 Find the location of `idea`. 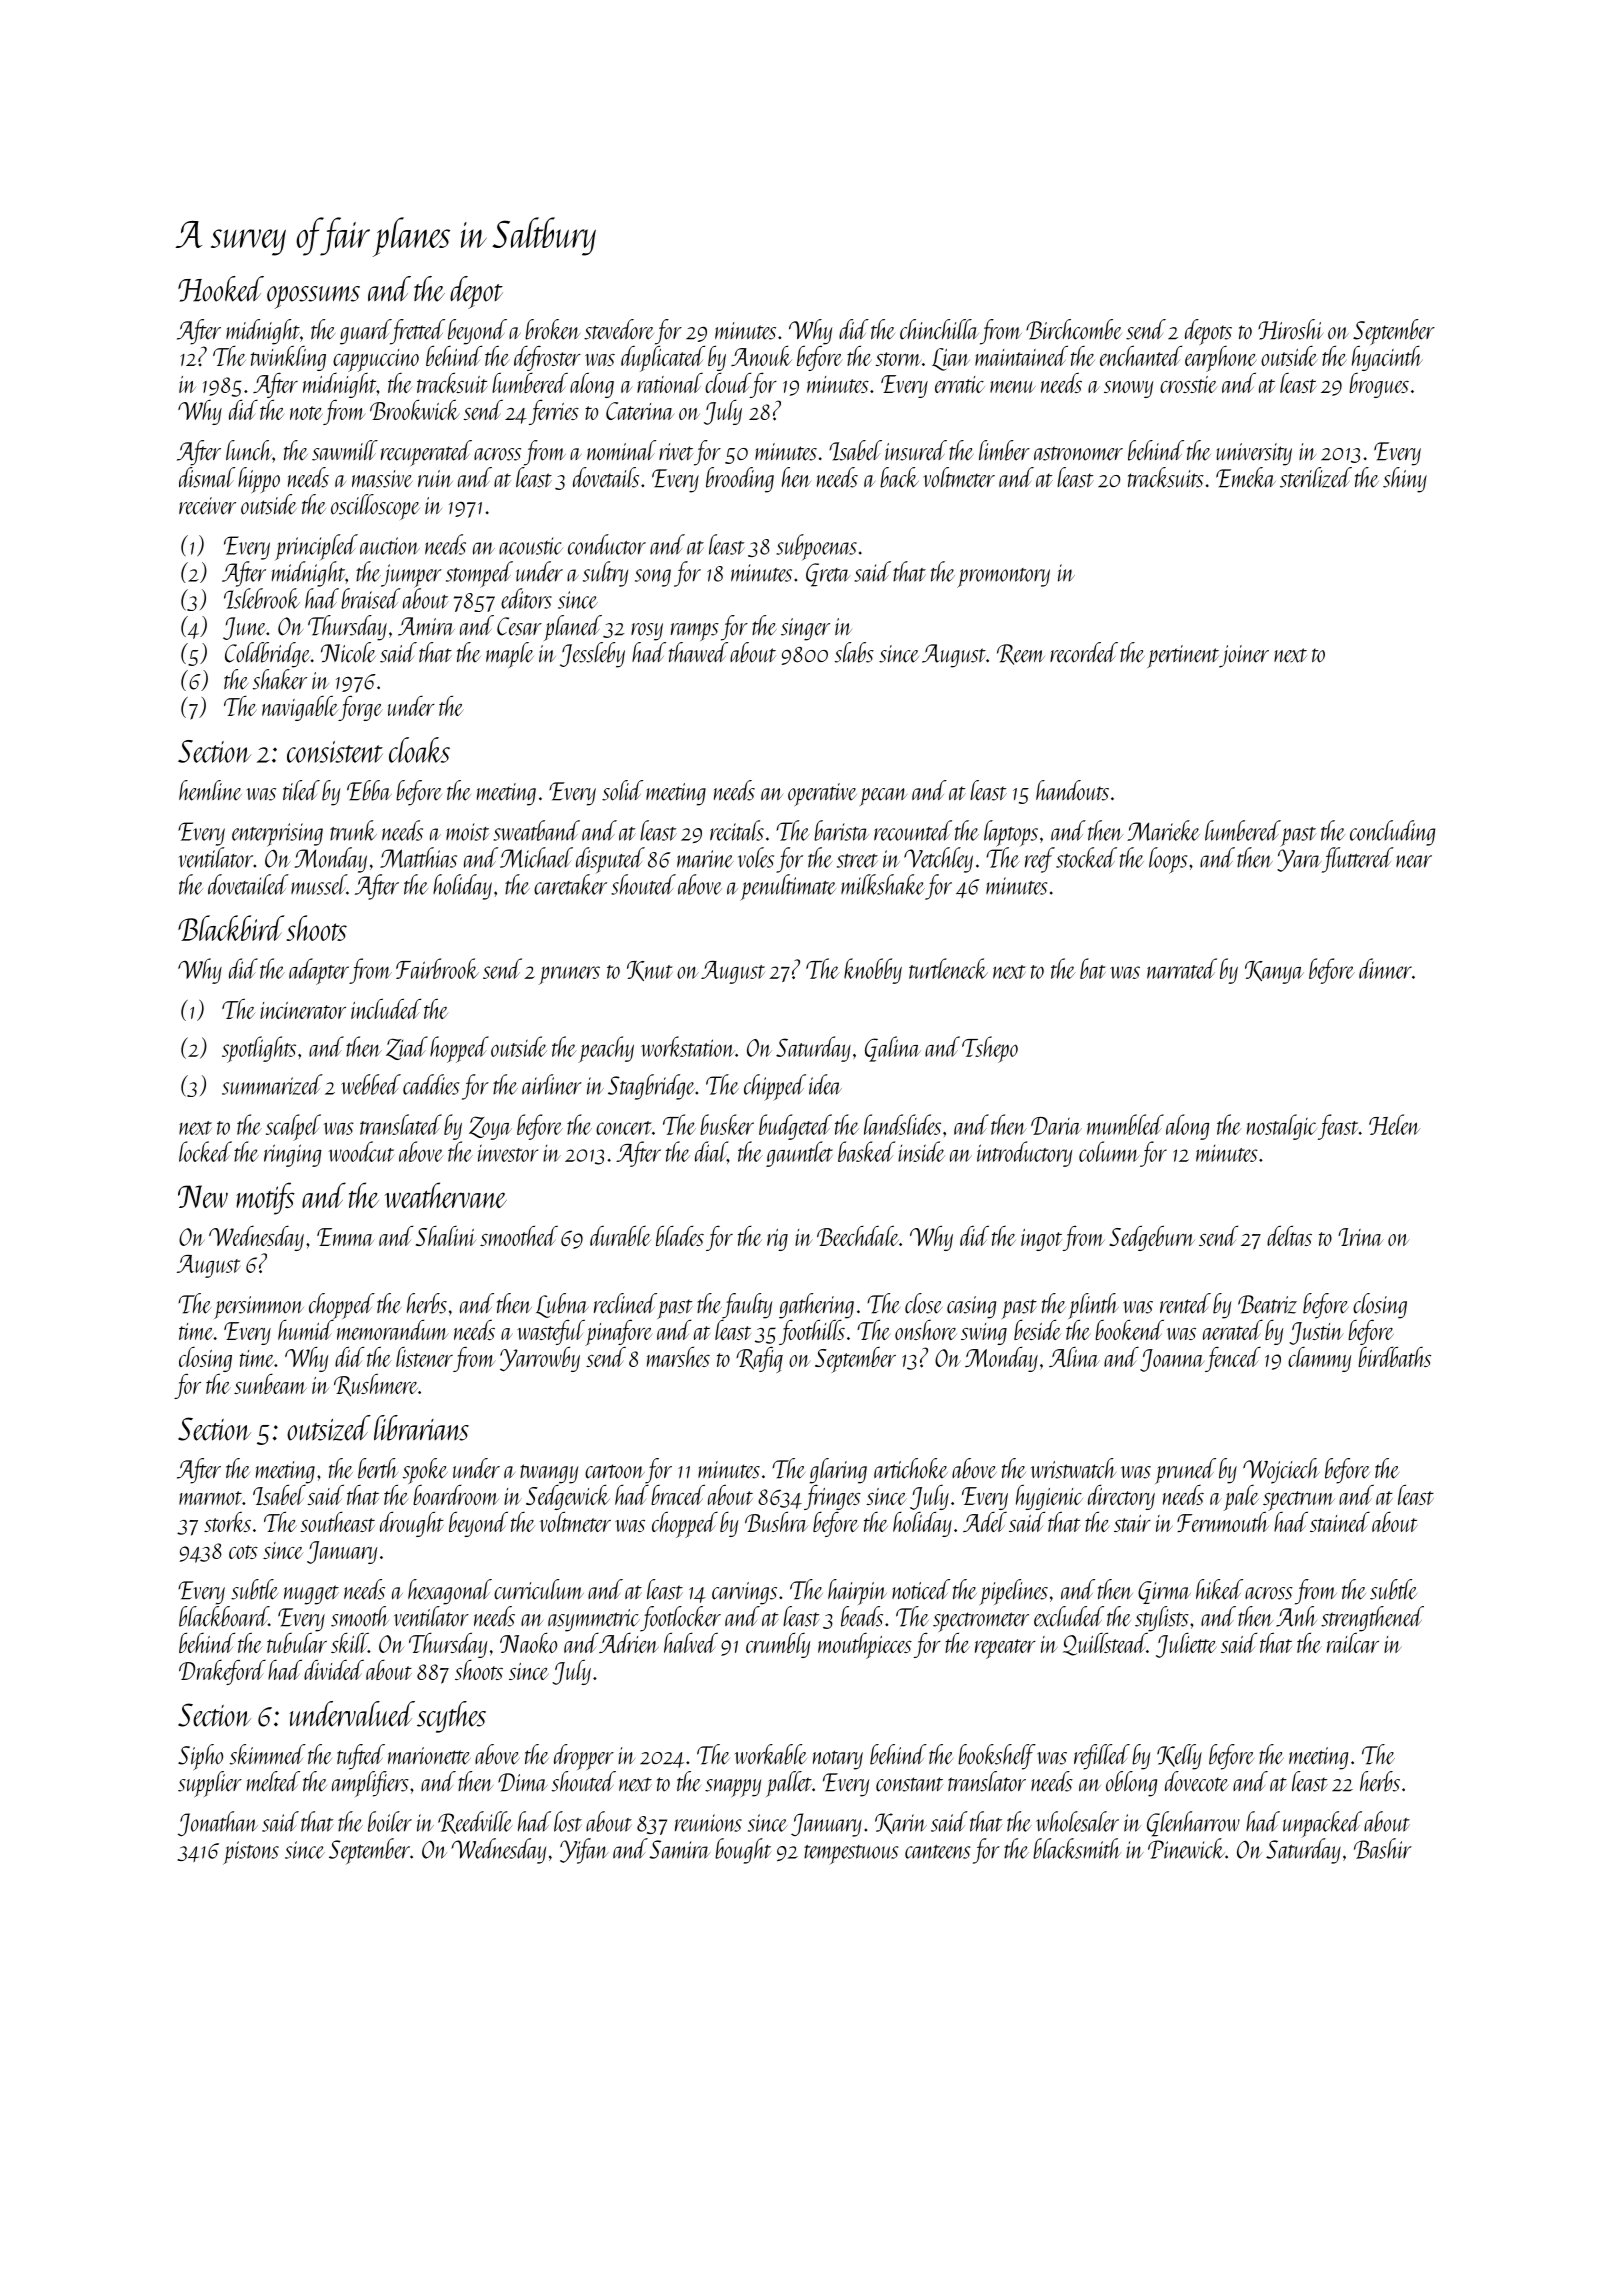

idea is located at coordinates (825, 1084).
